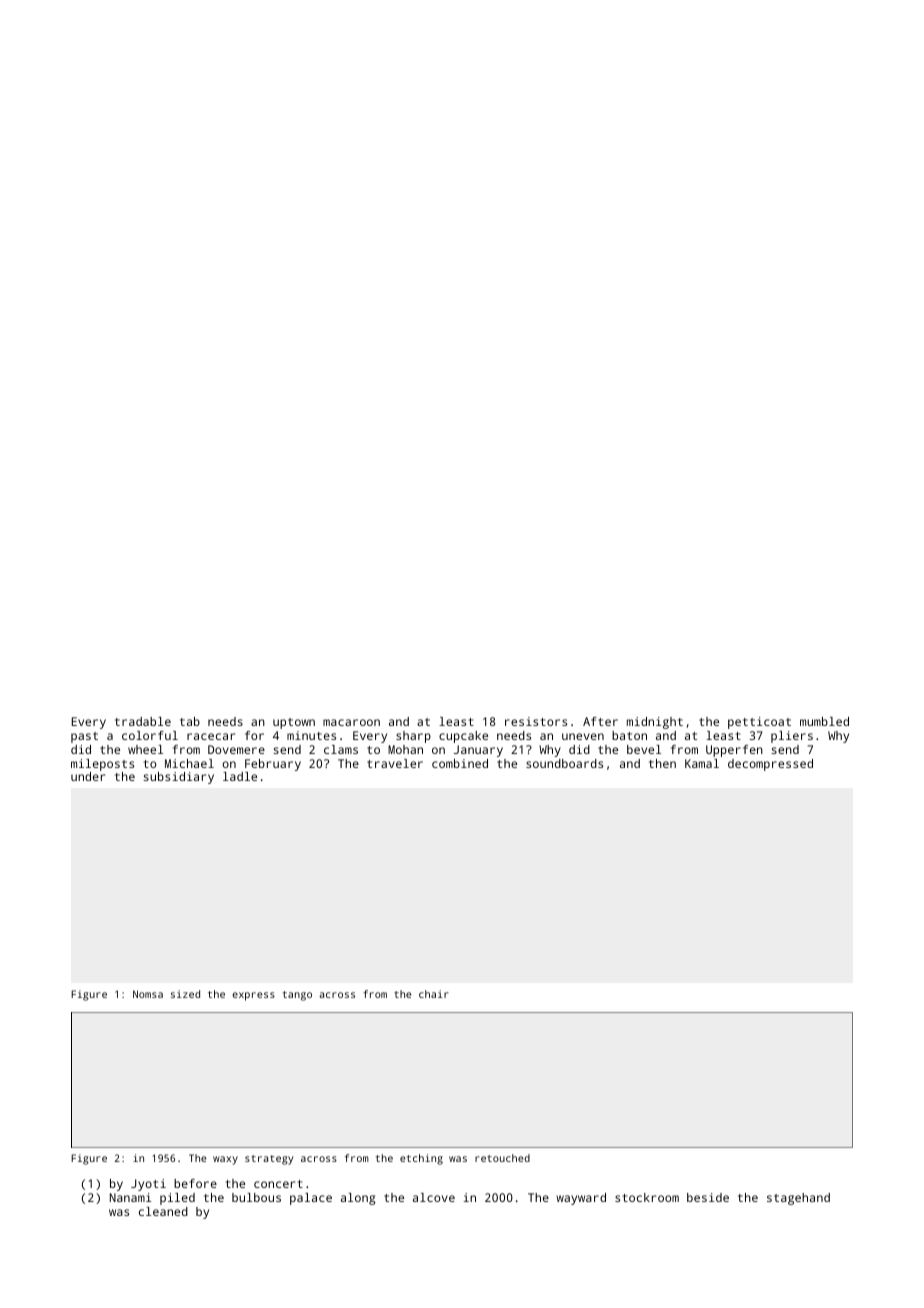  What do you see at coordinates (294, 723) in the screenshot?
I see `uptown` at bounding box center [294, 723].
